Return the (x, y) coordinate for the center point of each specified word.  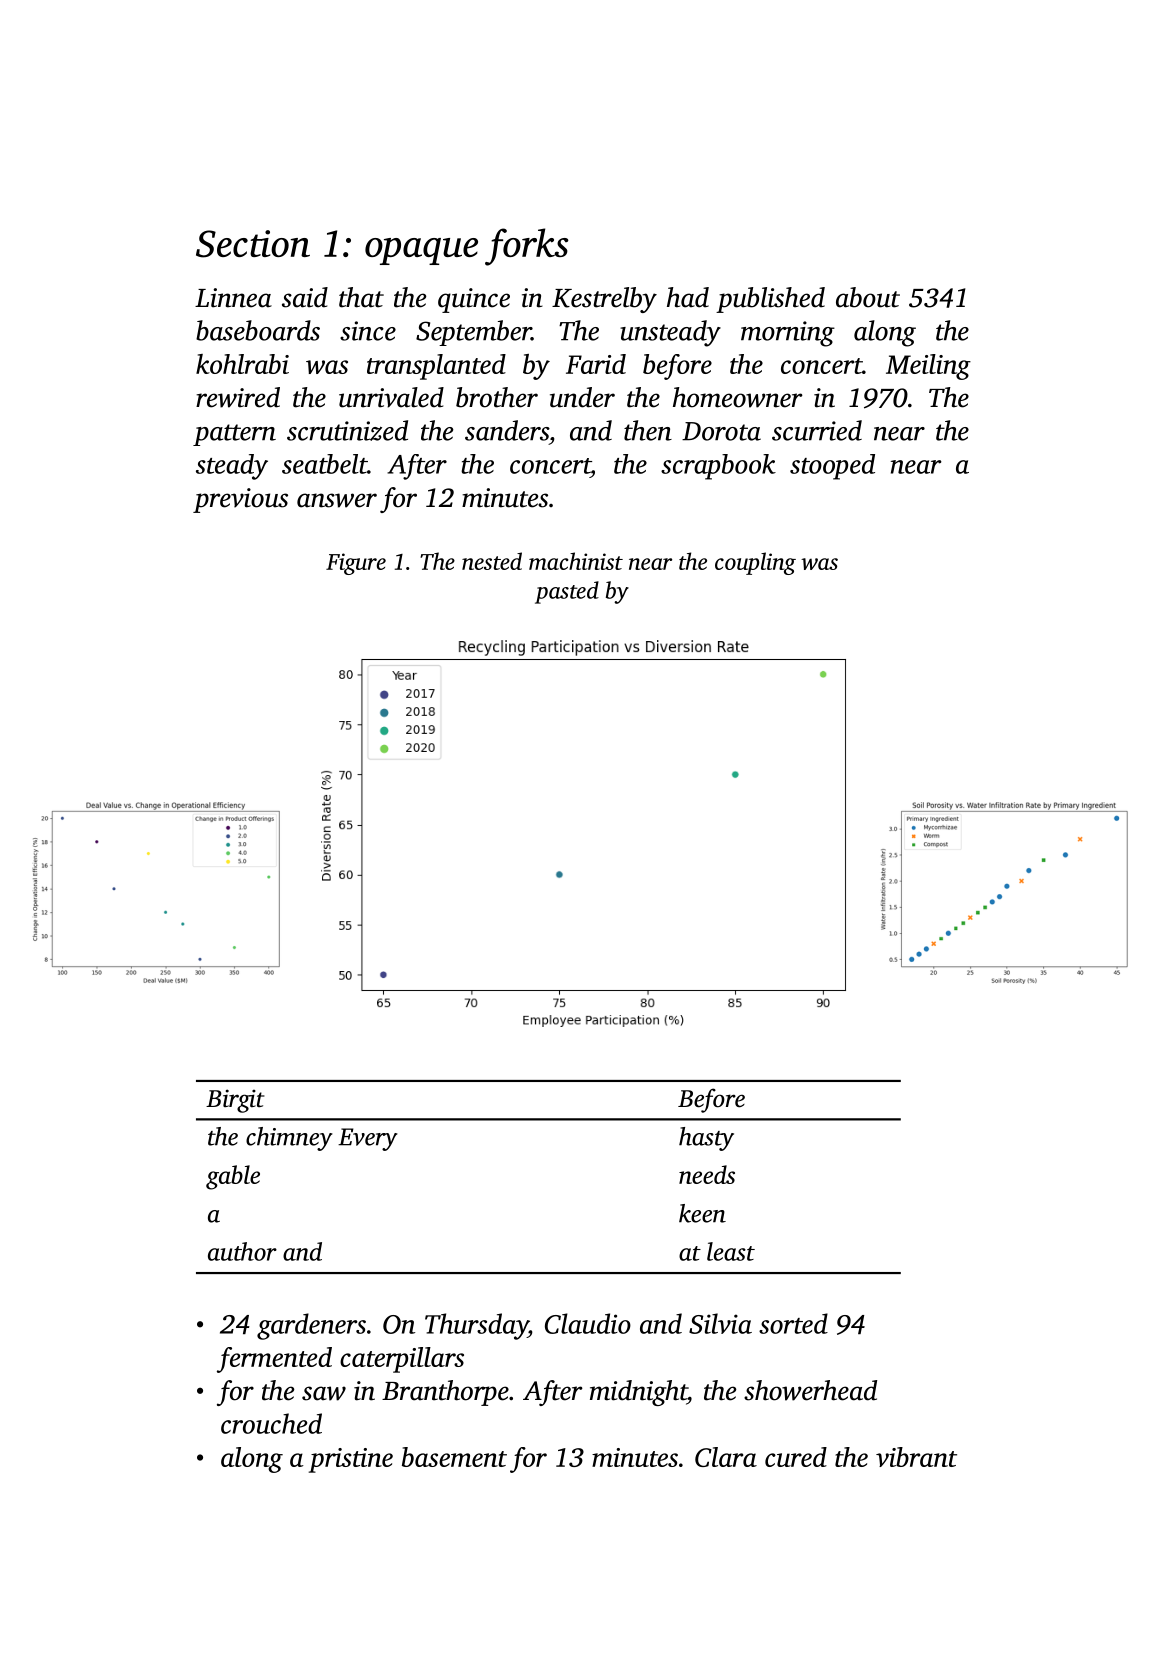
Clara (726, 1457)
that (361, 297)
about (868, 297)
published (770, 300)
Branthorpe (445, 1393)
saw (324, 1393)
